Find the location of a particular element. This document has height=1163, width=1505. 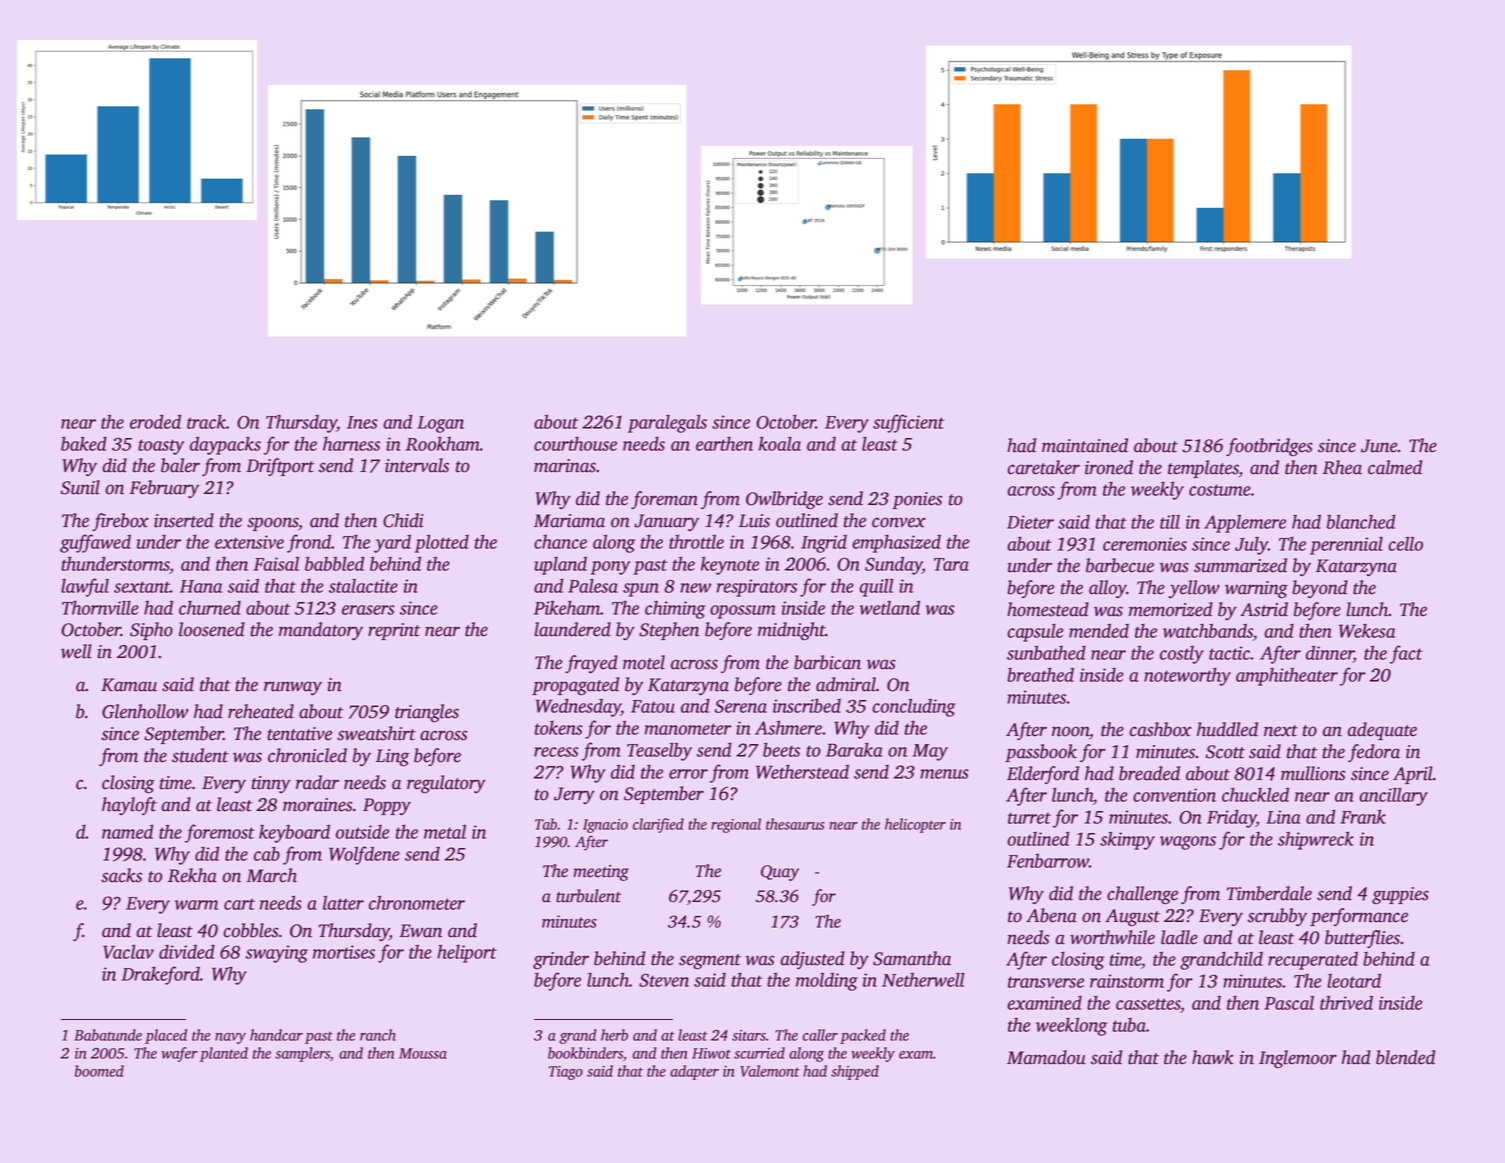

reheated is located at coordinates (261, 711).
